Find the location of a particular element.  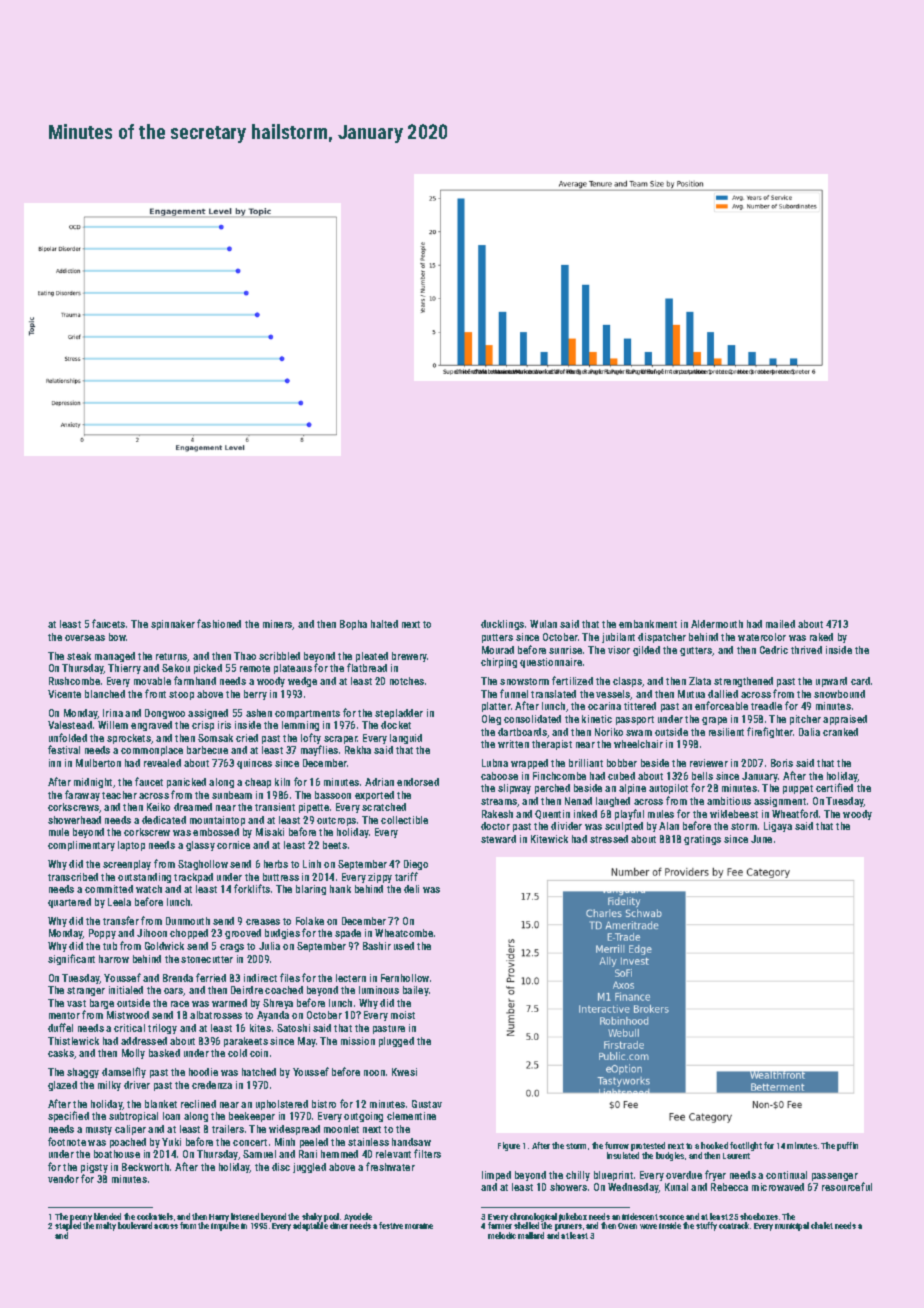

plugged is located at coordinates (396, 1042).
